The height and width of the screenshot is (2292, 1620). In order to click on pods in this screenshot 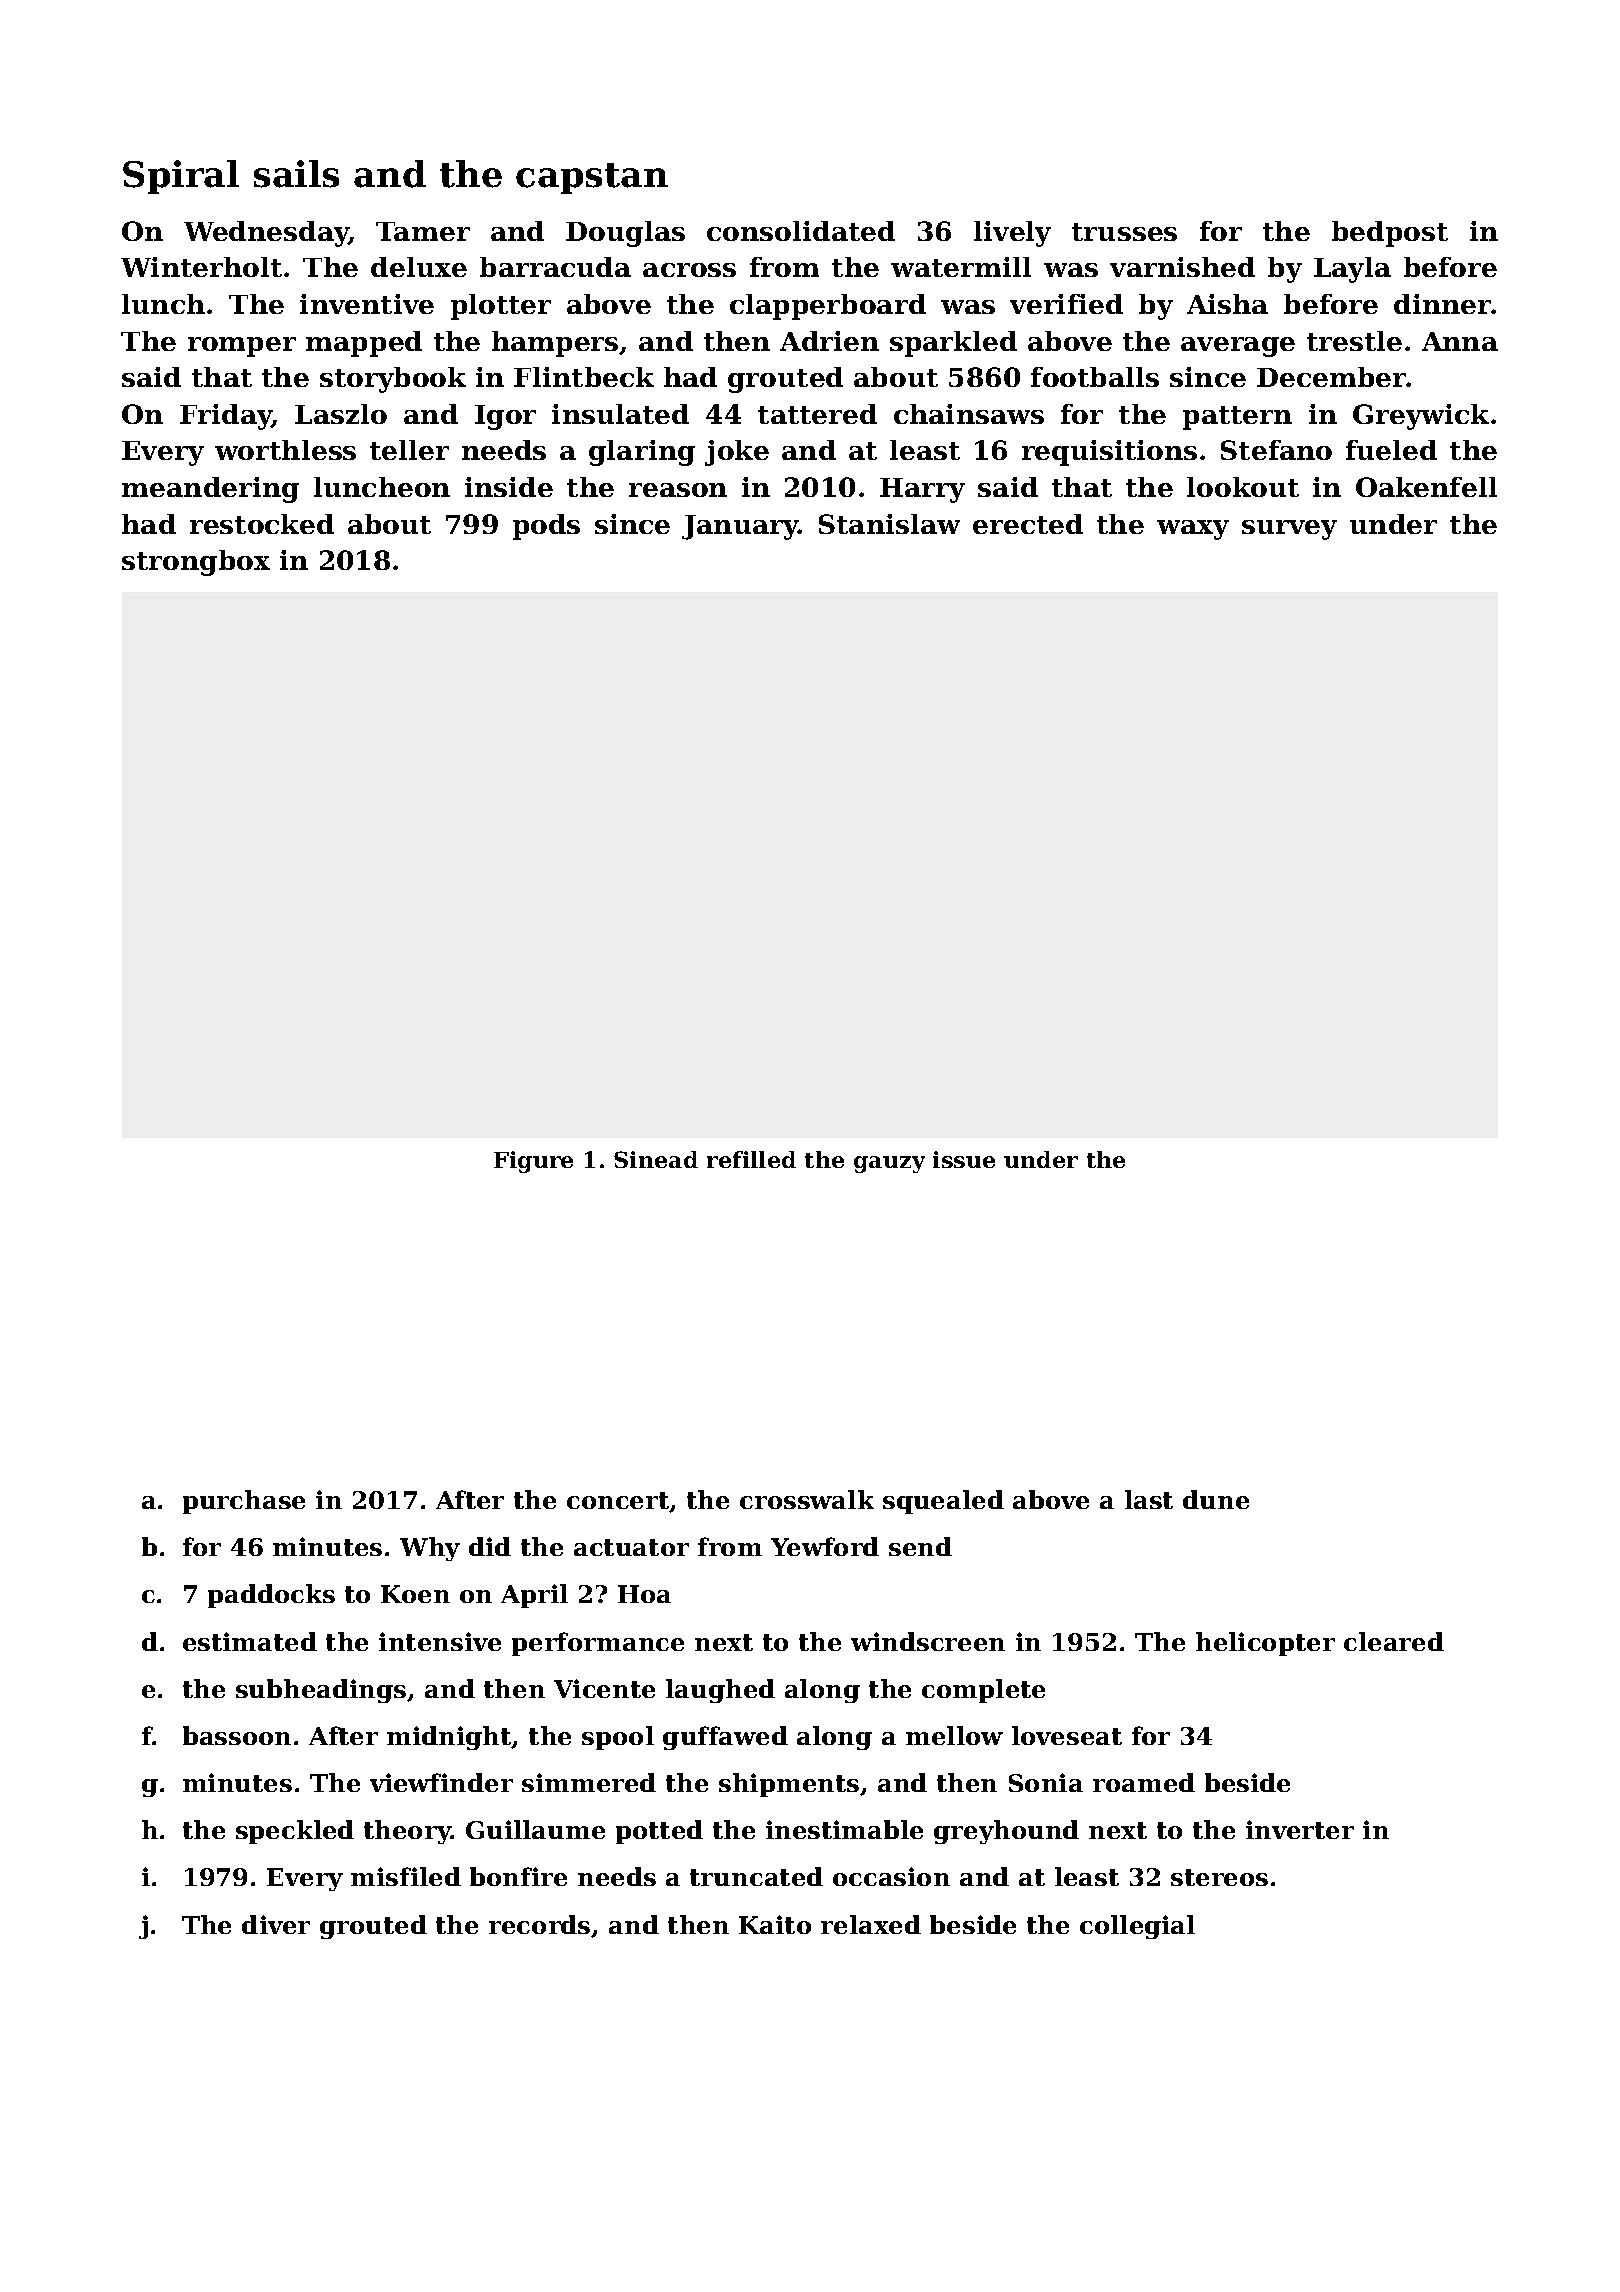, I will do `click(546, 527)`.
